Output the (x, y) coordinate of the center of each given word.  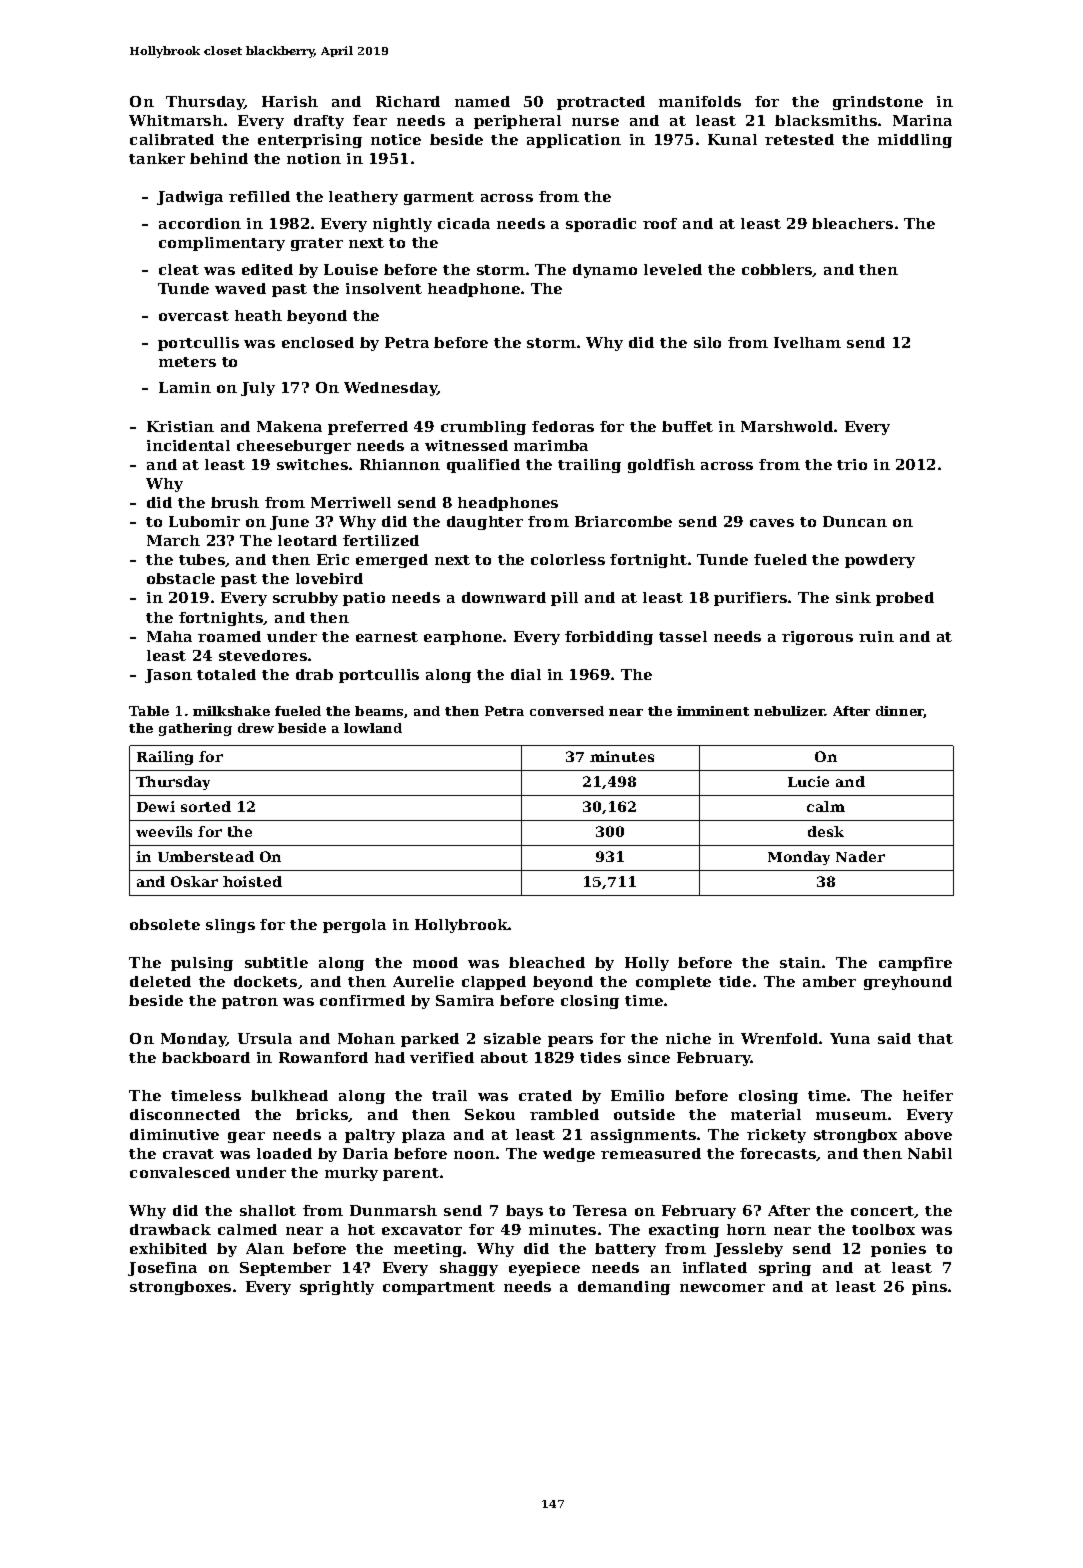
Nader (860, 856)
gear (246, 1137)
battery (625, 1250)
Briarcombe (623, 521)
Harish (290, 101)
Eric (333, 559)
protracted (601, 103)
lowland (373, 728)
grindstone (878, 103)
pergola (354, 926)
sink (853, 597)
